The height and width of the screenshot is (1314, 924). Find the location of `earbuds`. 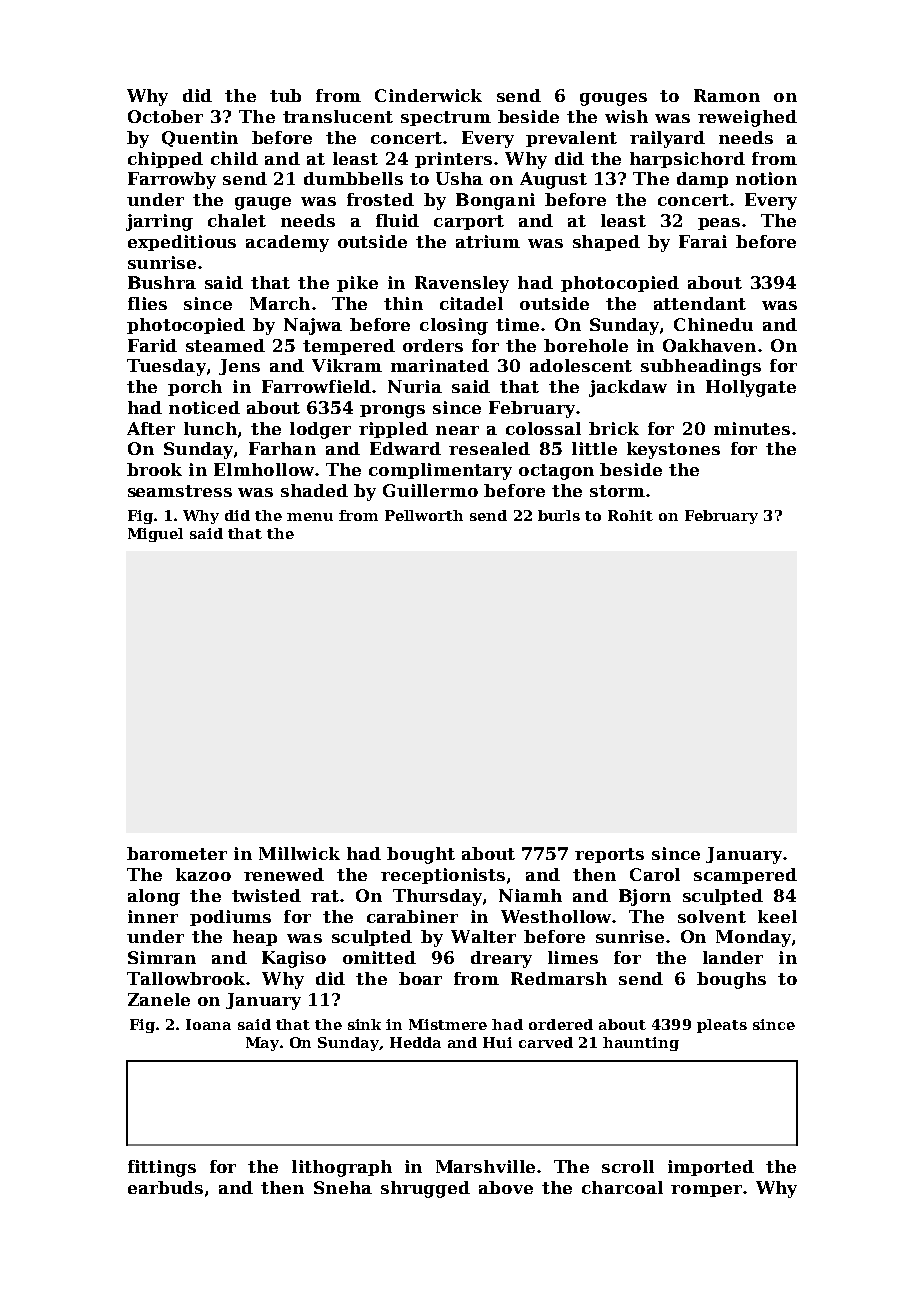

earbuds is located at coordinates (165, 1187).
